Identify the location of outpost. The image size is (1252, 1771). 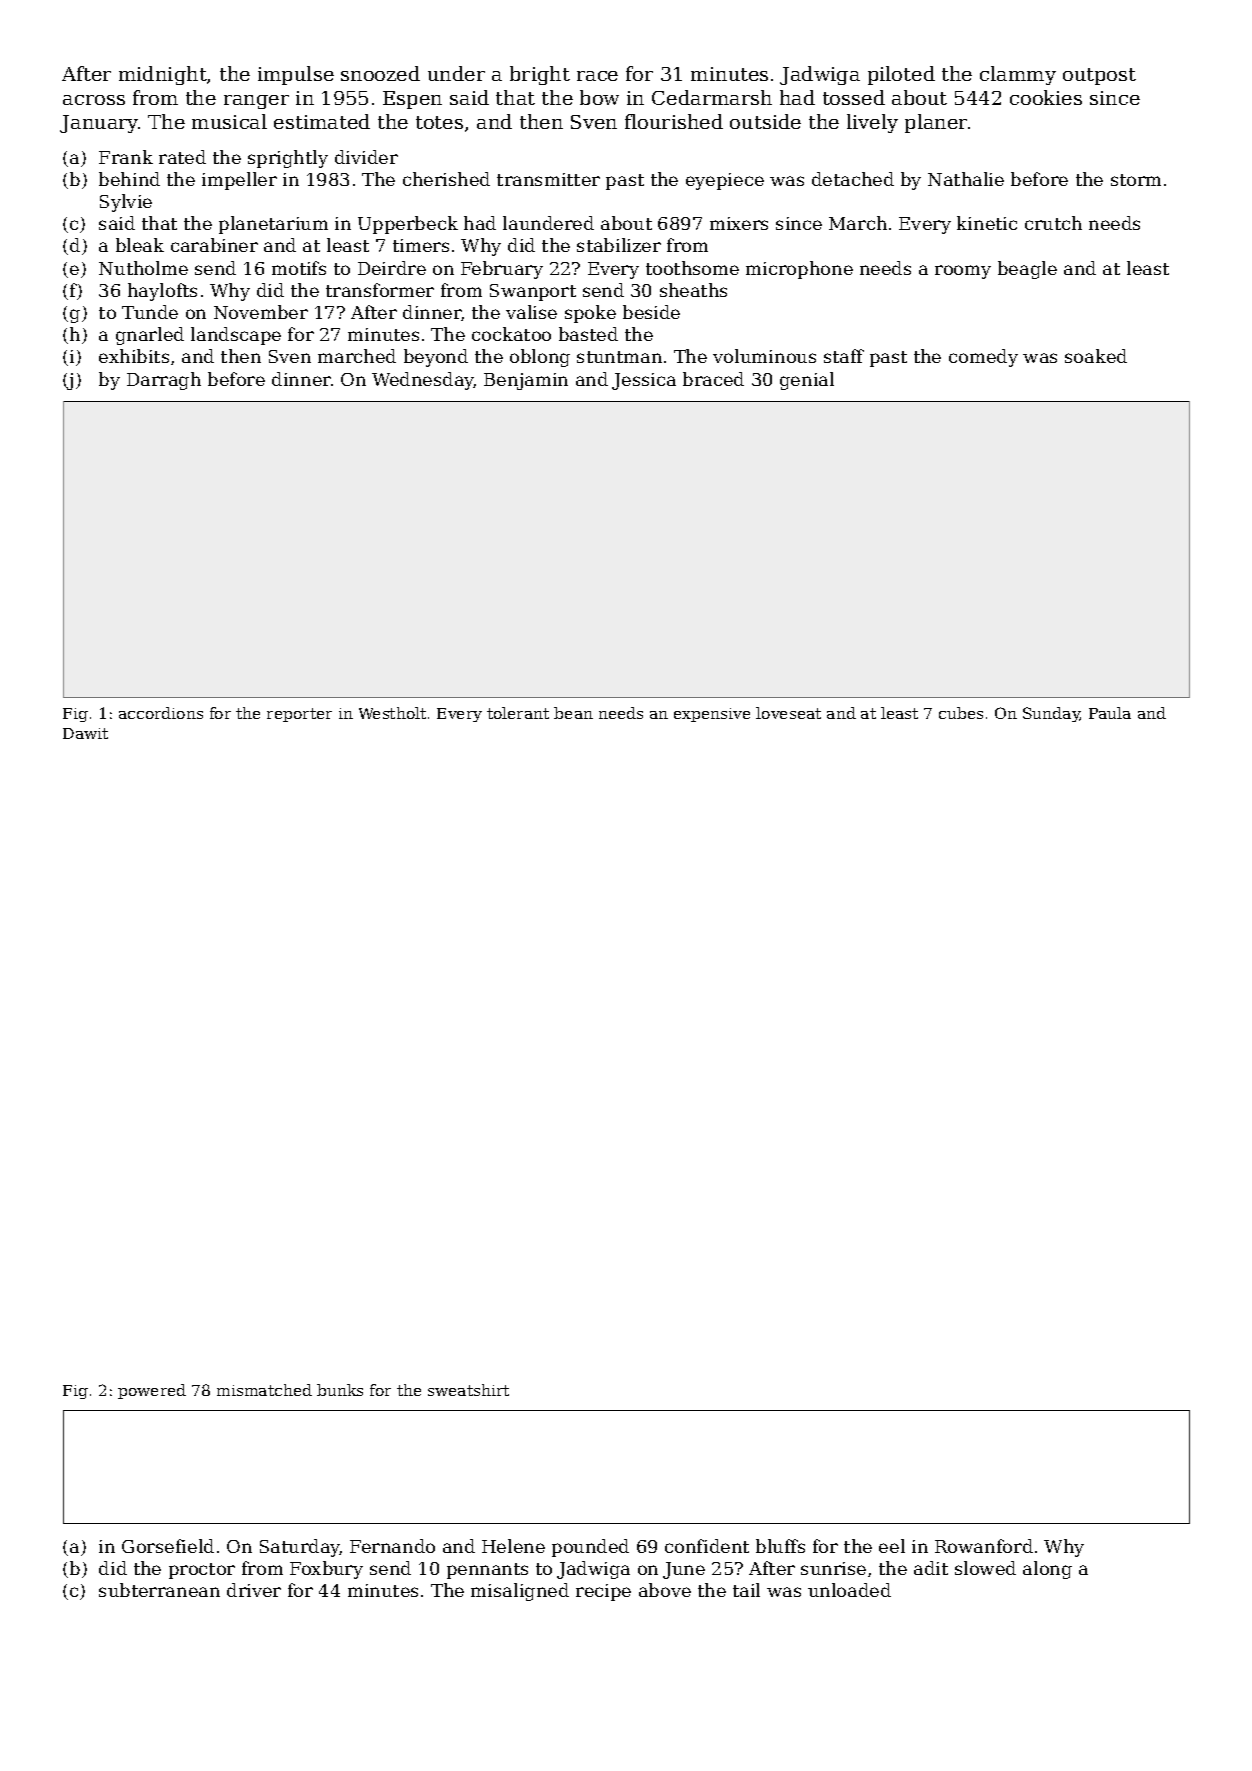
(1099, 76).
